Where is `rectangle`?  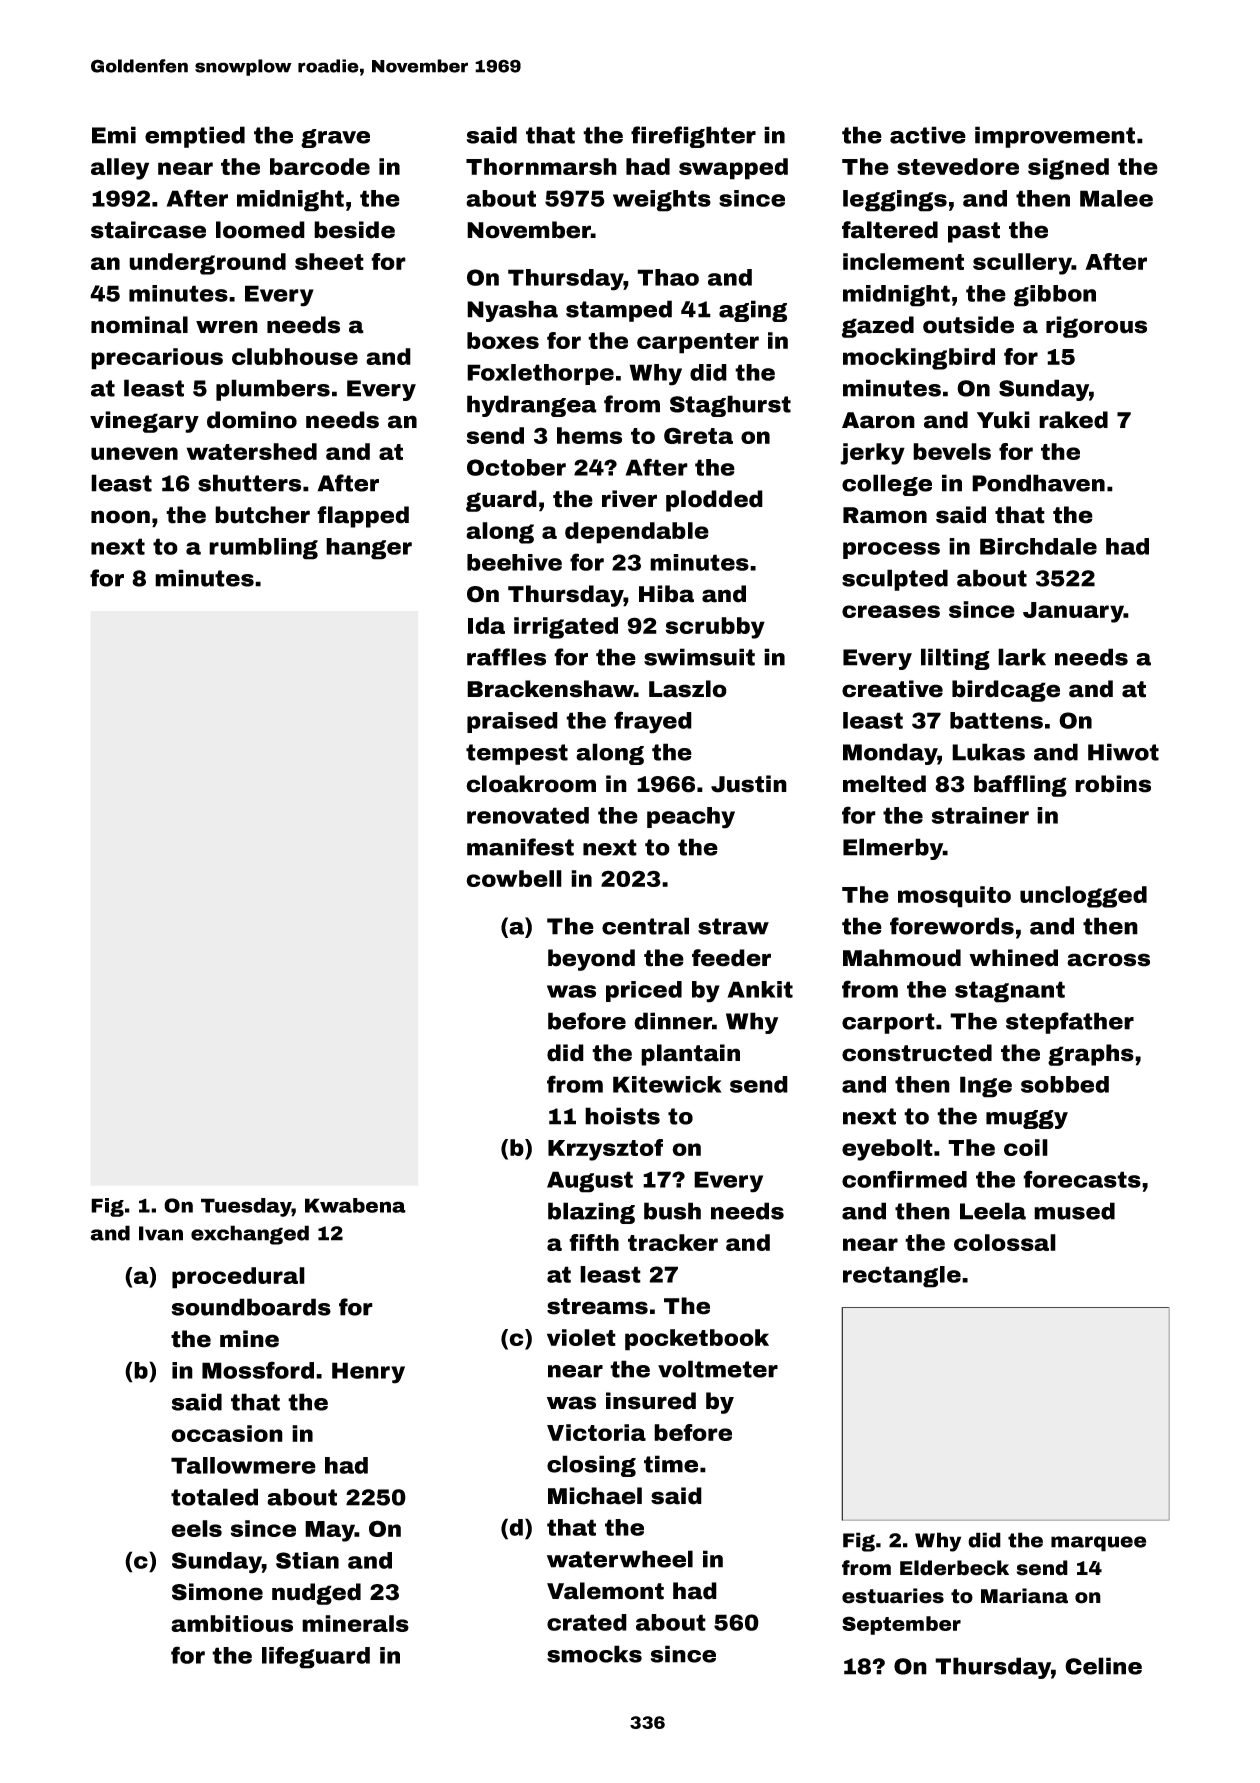 rectangle is located at coordinates (902, 1277).
